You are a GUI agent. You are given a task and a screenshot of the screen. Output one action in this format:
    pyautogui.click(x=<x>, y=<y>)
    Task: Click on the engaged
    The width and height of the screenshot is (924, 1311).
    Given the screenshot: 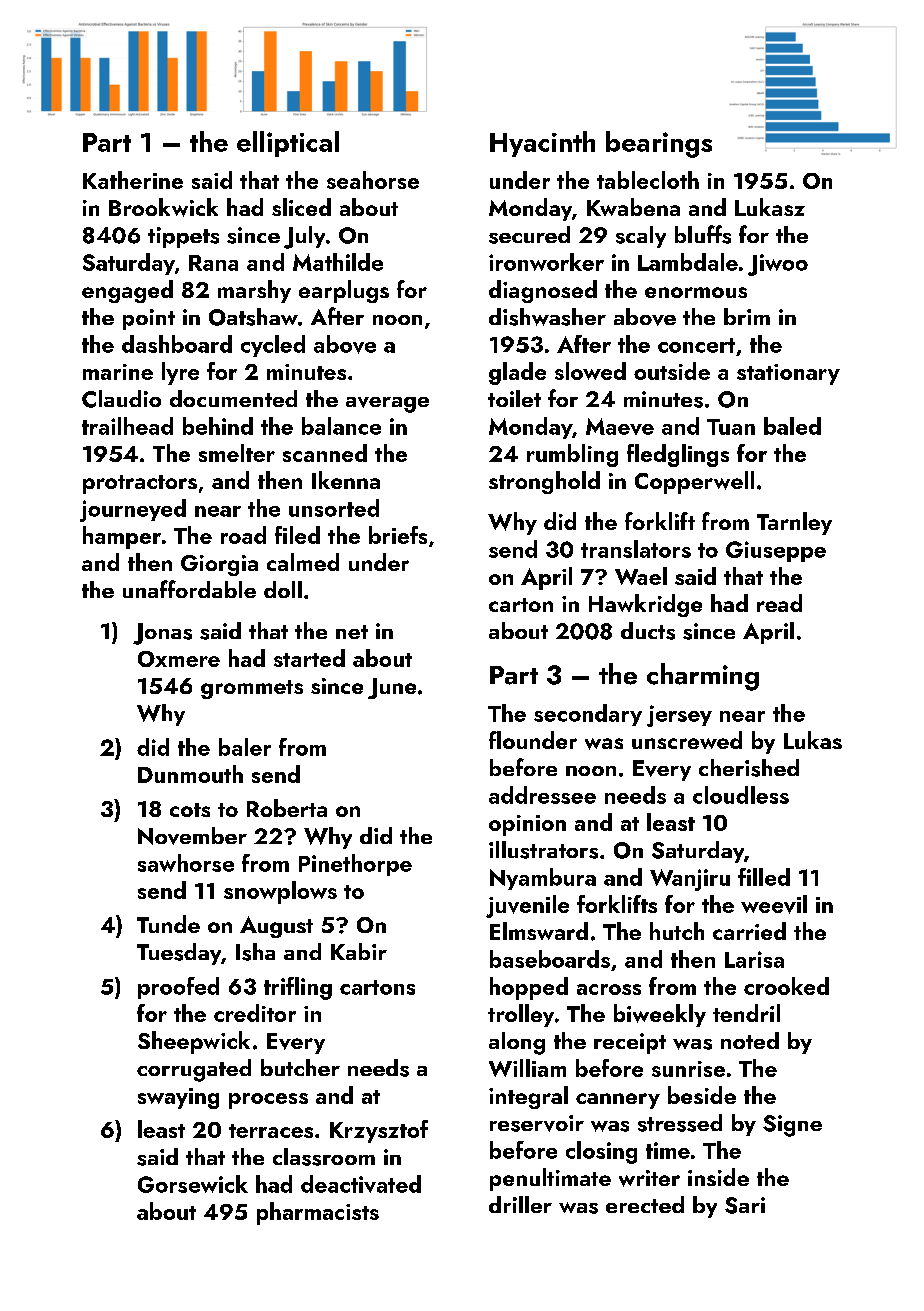 What is the action you would take?
    pyautogui.click(x=127, y=291)
